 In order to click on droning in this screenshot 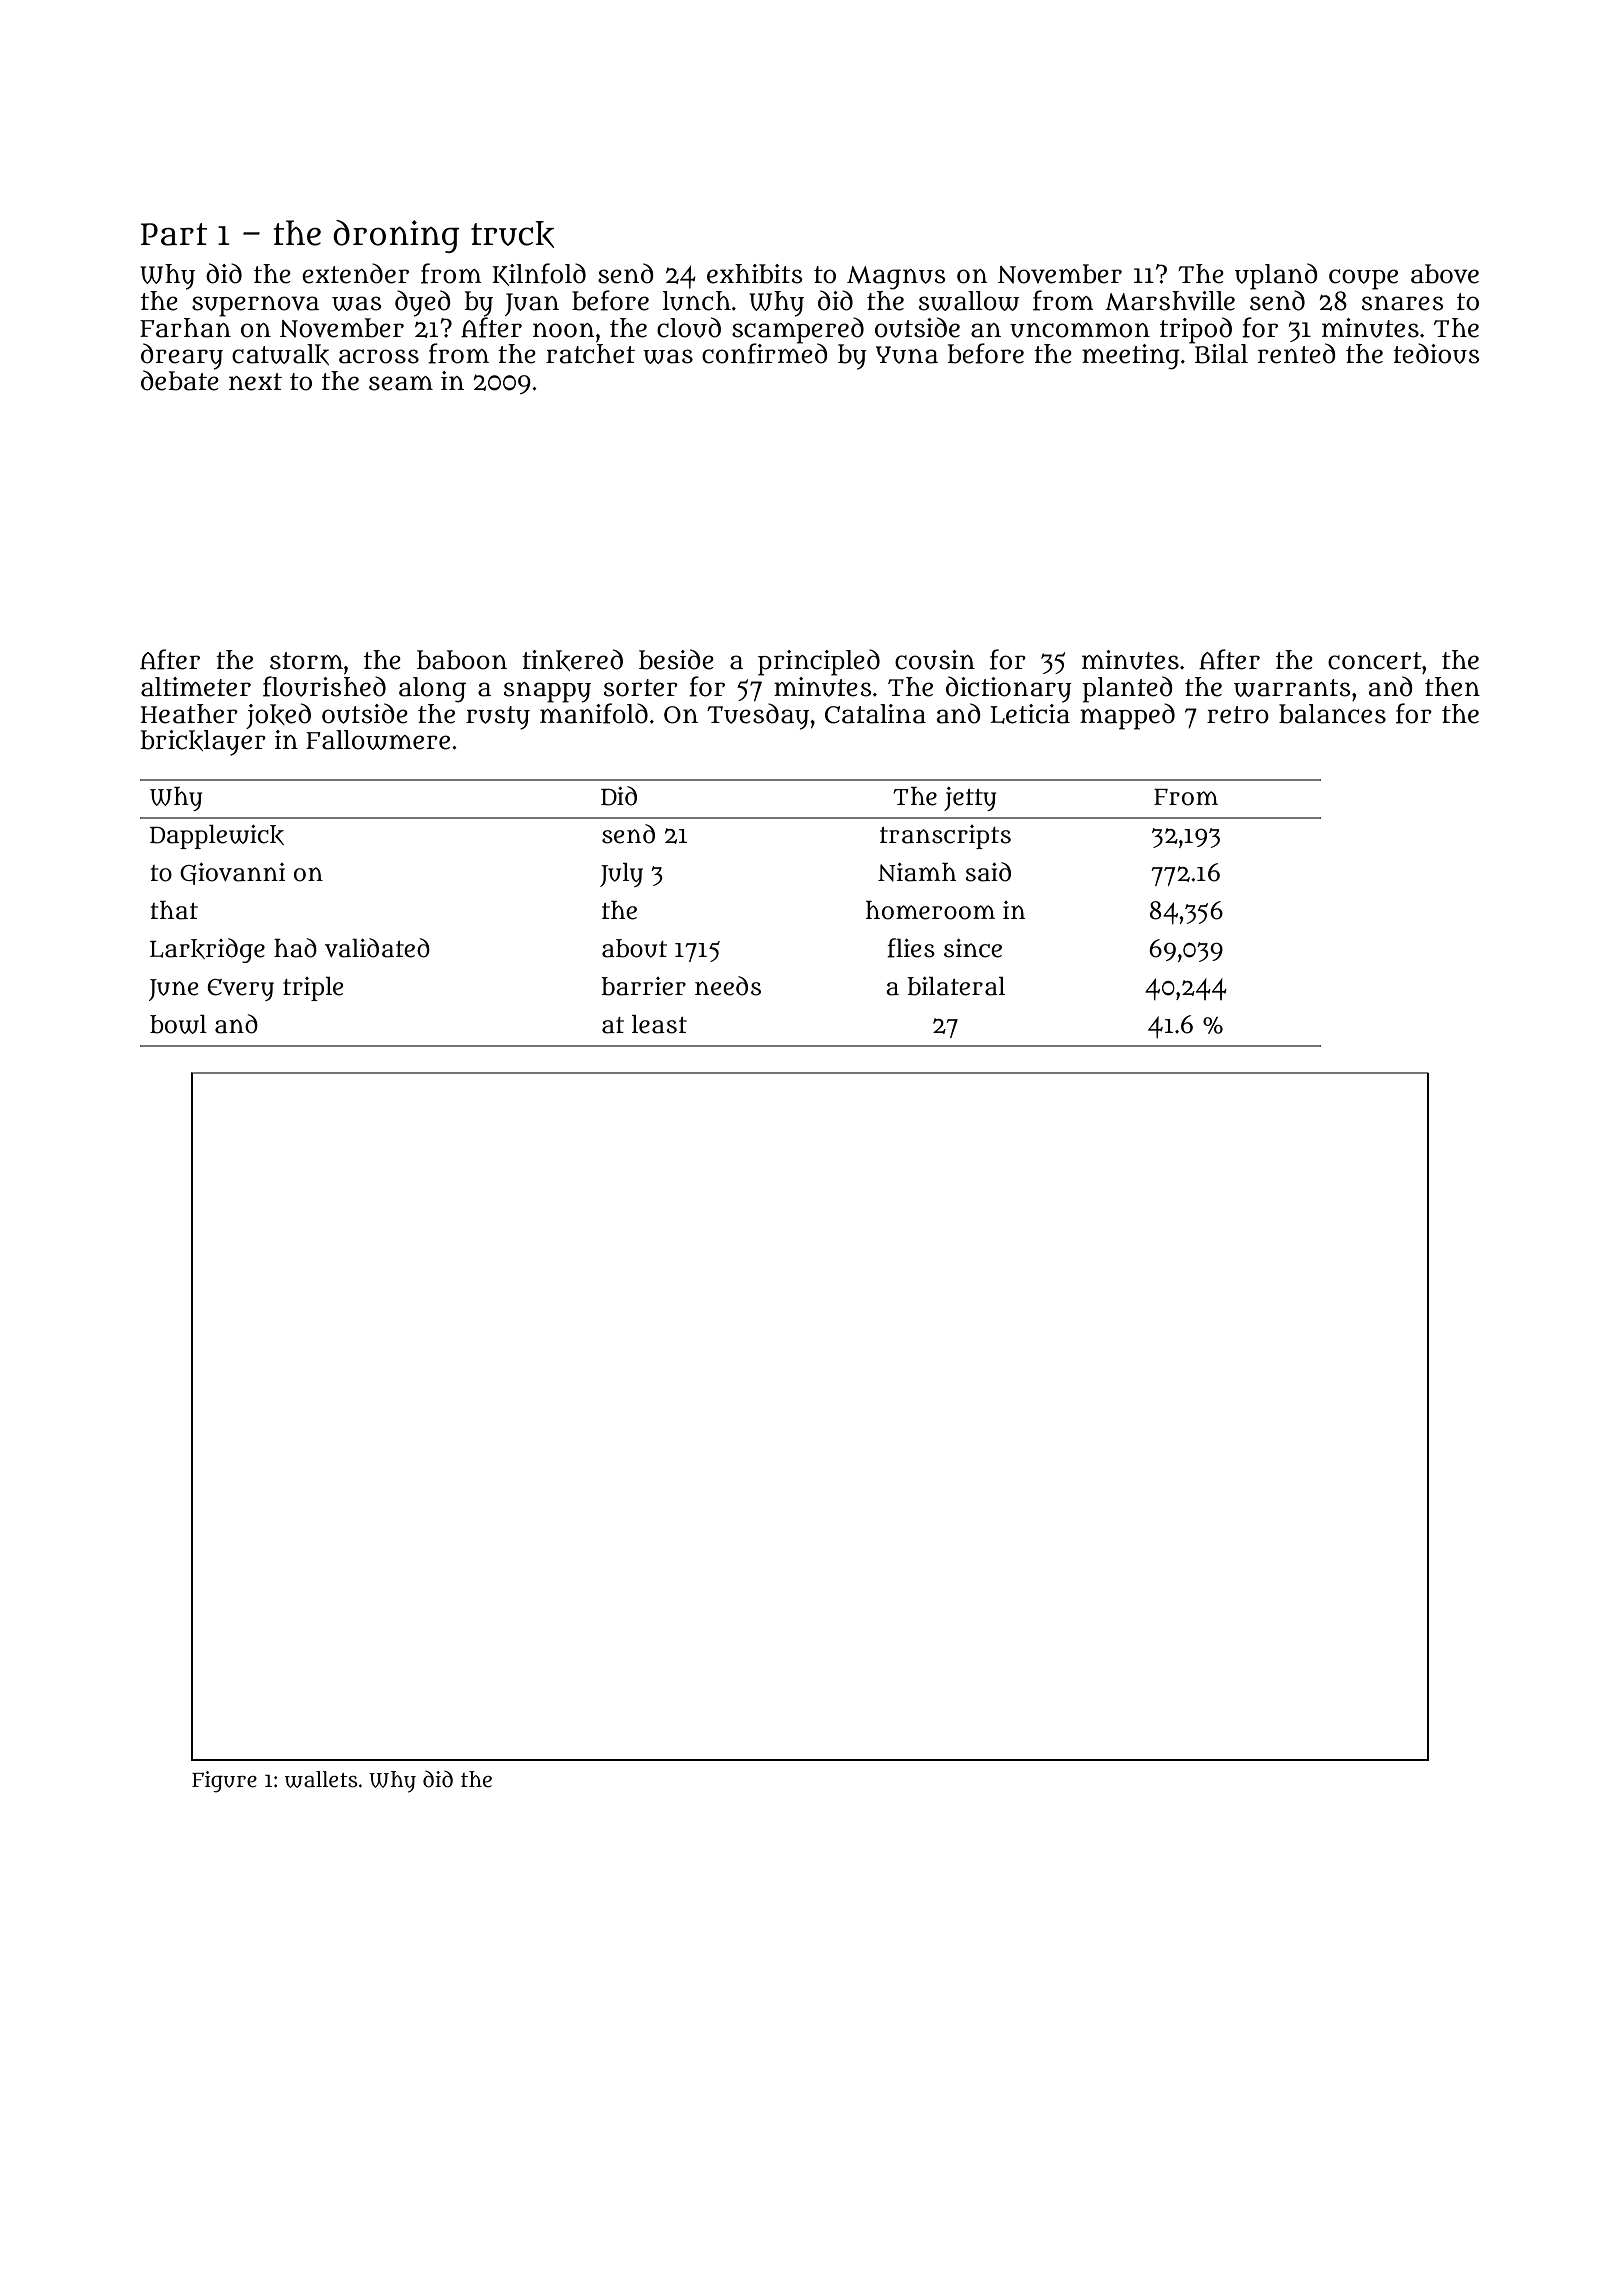, I will do `click(396, 236)`.
